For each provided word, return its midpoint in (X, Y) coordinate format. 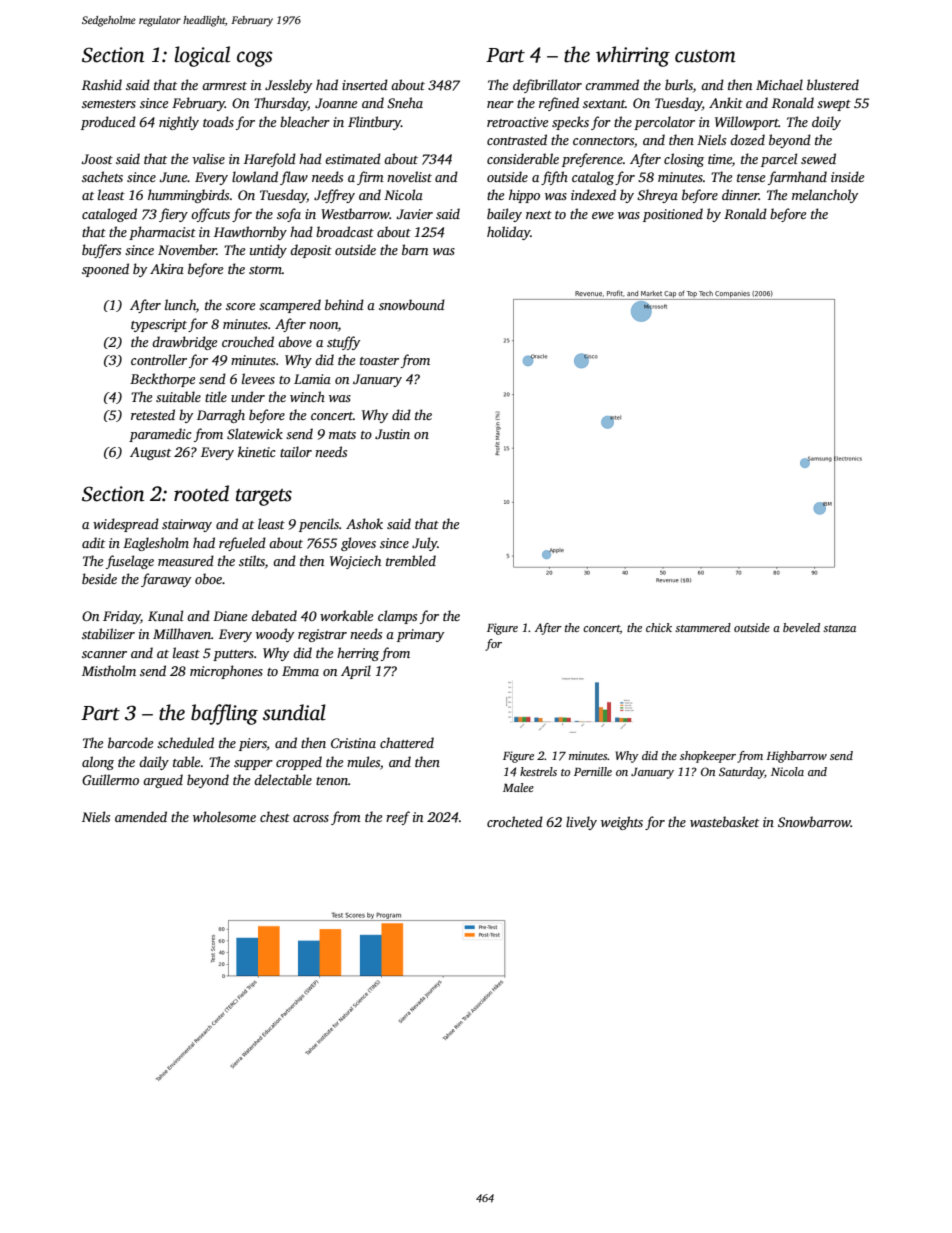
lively (581, 823)
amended (141, 816)
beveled (801, 627)
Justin (392, 434)
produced (108, 123)
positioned (673, 215)
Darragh (221, 416)
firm (370, 178)
